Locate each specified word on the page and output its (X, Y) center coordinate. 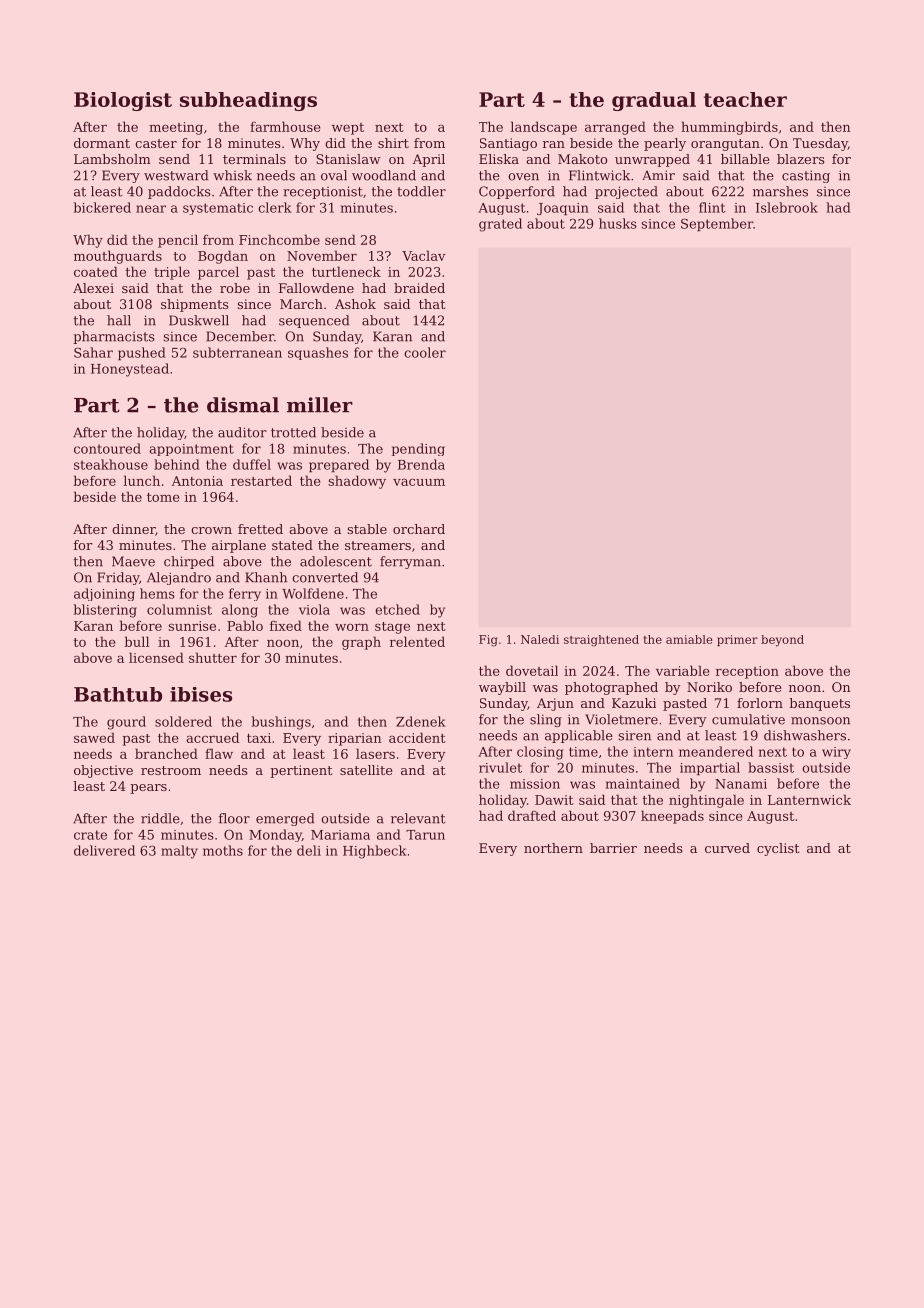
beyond (782, 641)
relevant (418, 818)
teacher (745, 99)
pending (418, 449)
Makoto (582, 159)
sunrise (192, 626)
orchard (419, 529)
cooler (425, 352)
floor (234, 818)
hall (119, 320)
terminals (254, 159)
